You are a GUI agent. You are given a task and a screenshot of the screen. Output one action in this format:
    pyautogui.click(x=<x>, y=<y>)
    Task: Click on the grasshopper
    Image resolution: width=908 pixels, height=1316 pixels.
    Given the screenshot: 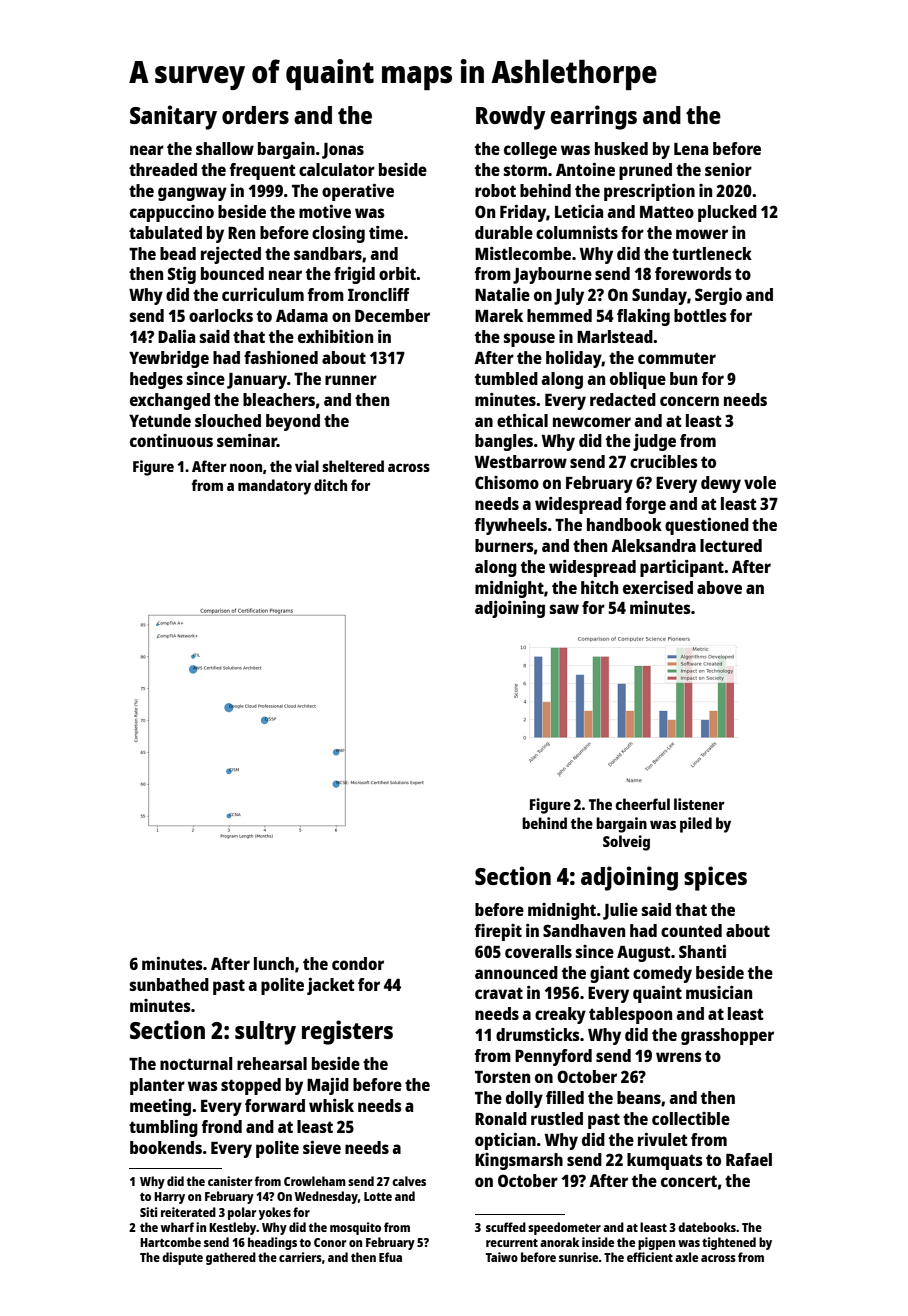 What is the action you would take?
    pyautogui.click(x=727, y=1036)
